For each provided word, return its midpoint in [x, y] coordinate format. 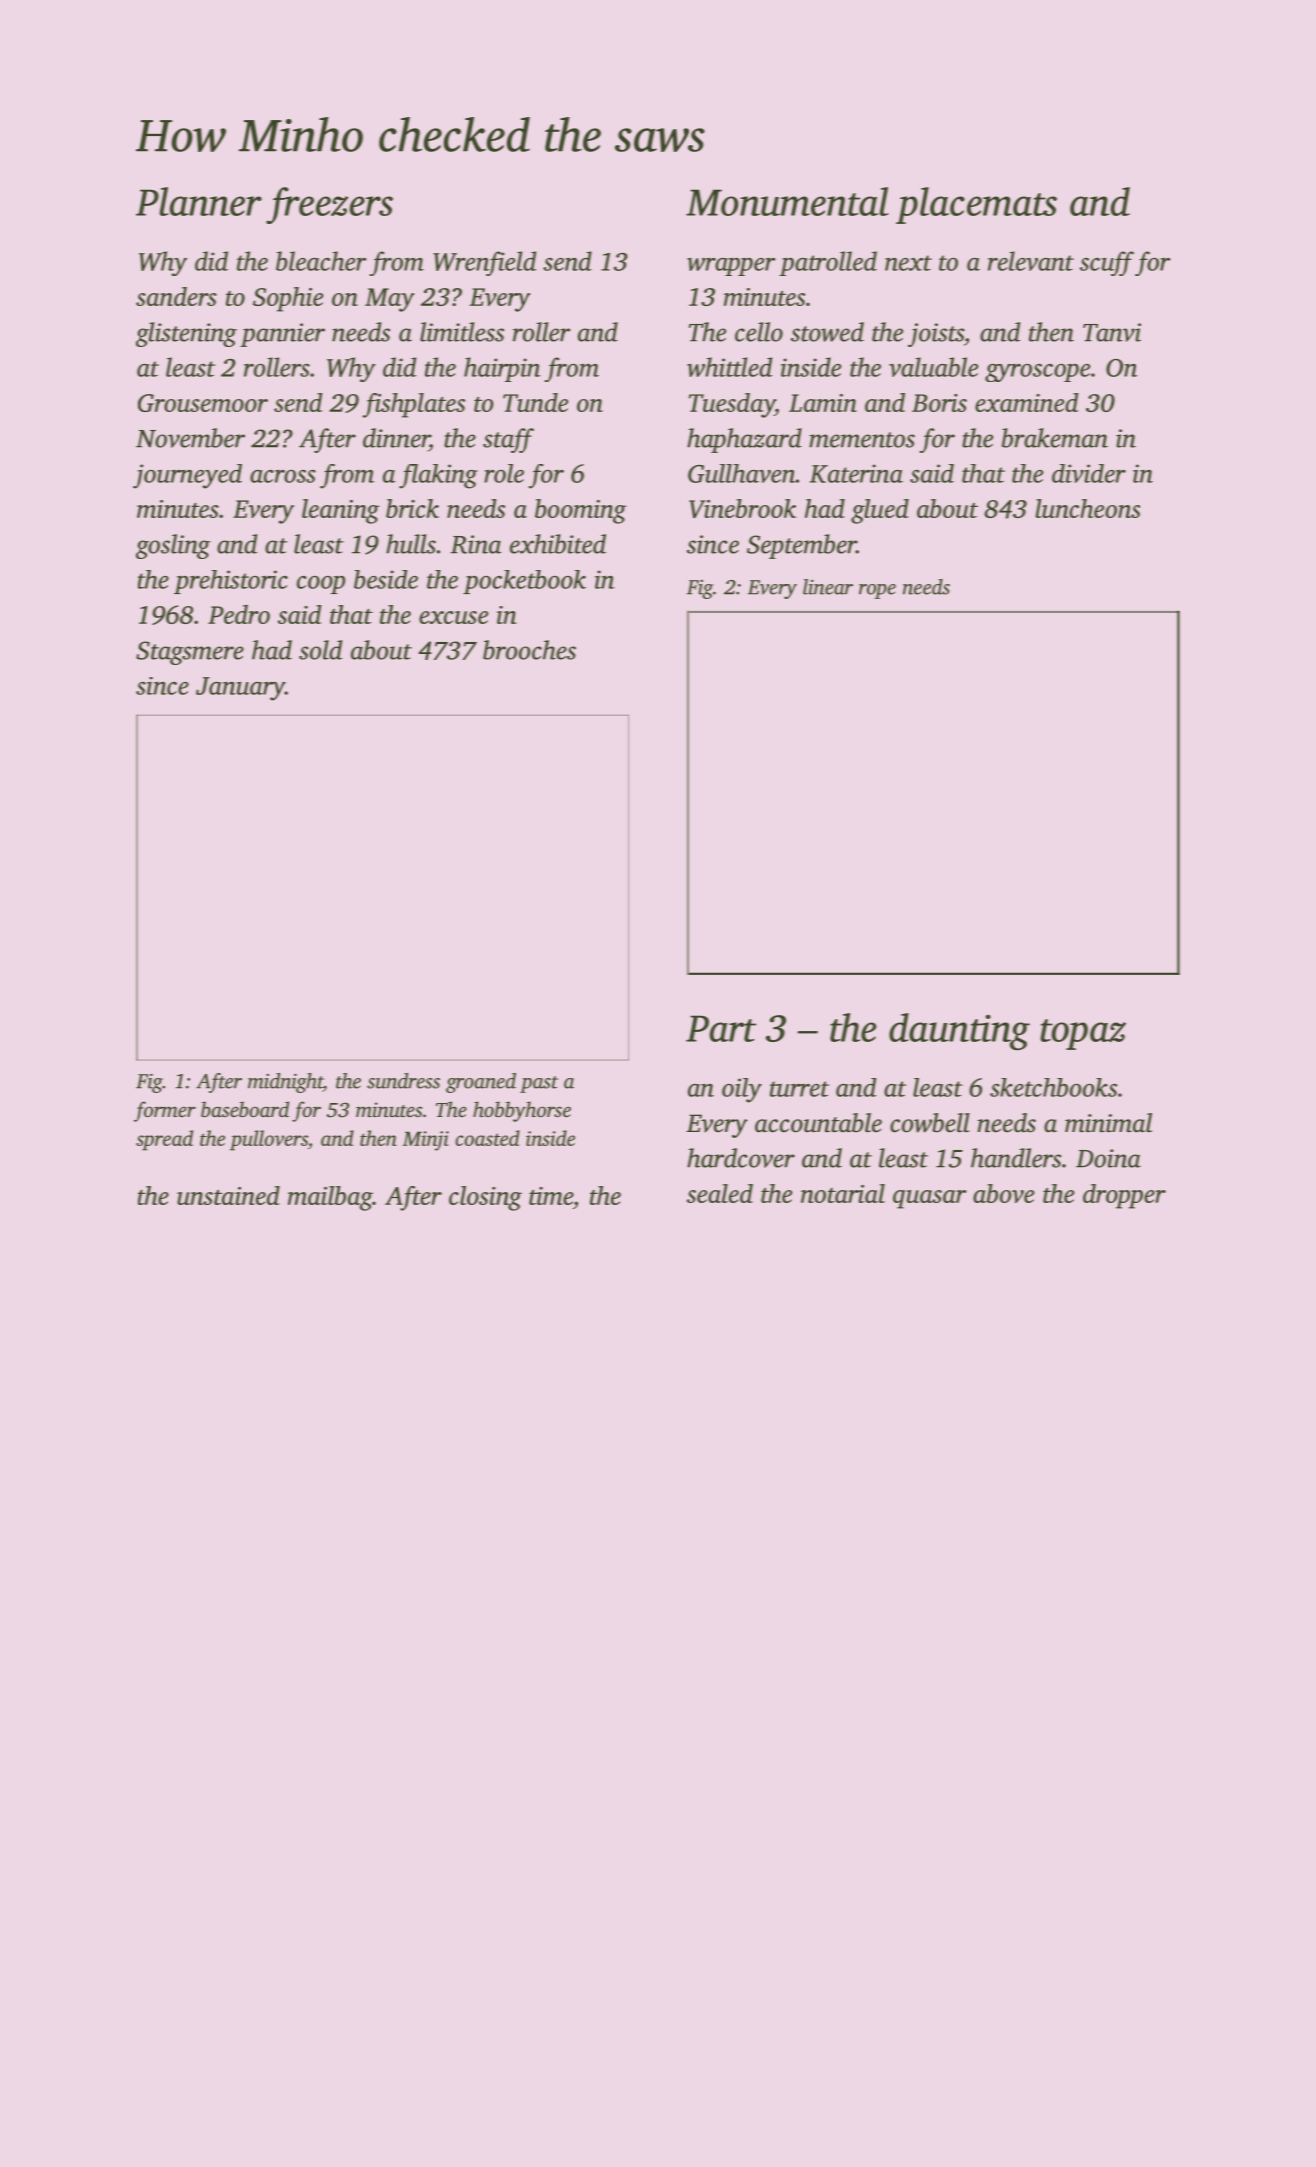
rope [877, 591]
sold [320, 650]
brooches [529, 650]
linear [828, 587]
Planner [199, 201]
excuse [453, 617]
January [240, 689]
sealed [720, 1193]
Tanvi [1112, 332]
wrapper [731, 267]
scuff [1107, 263]
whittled [729, 367]
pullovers [269, 1140]
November [190, 438]
